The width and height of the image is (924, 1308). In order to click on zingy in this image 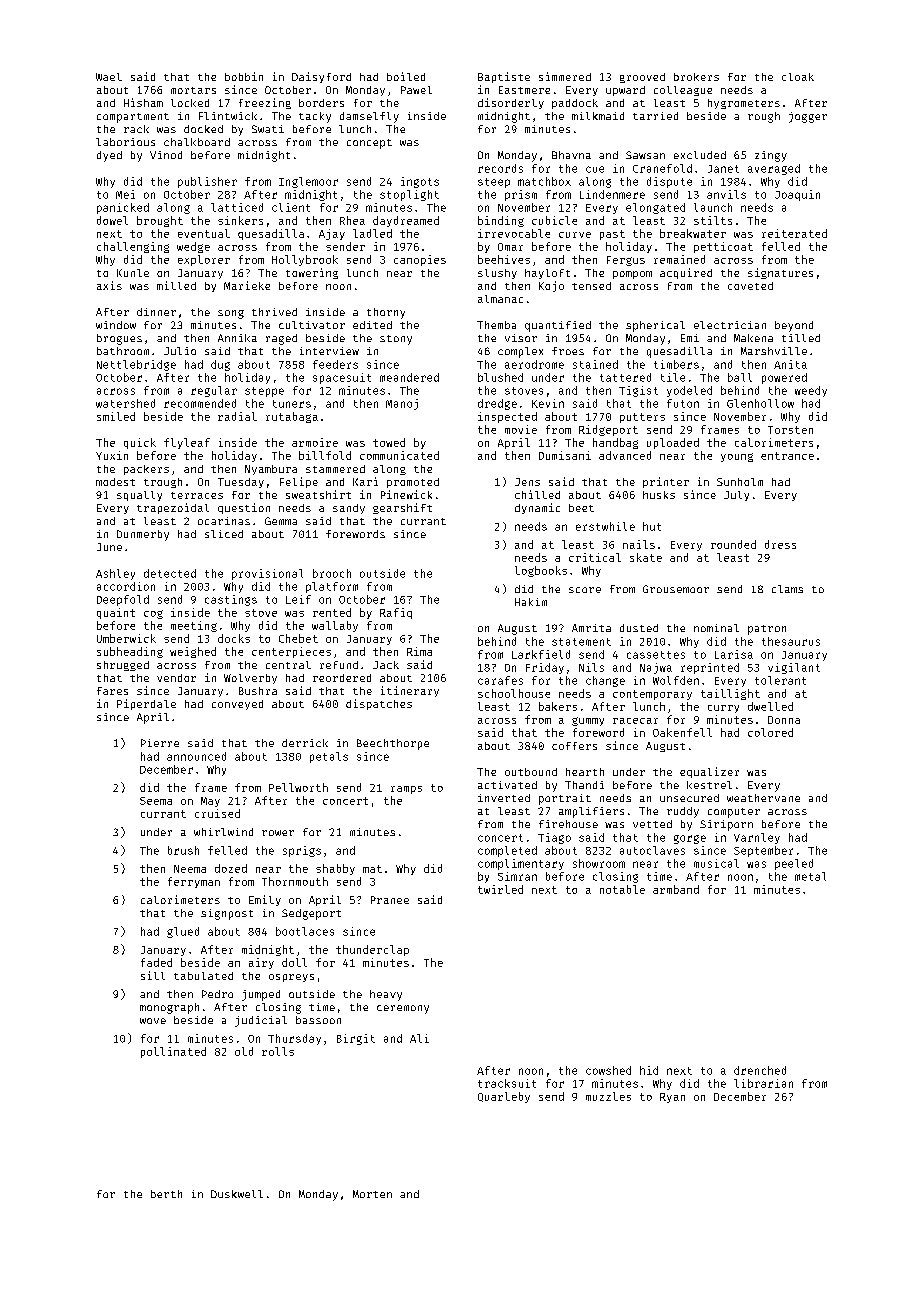, I will do `click(771, 156)`.
